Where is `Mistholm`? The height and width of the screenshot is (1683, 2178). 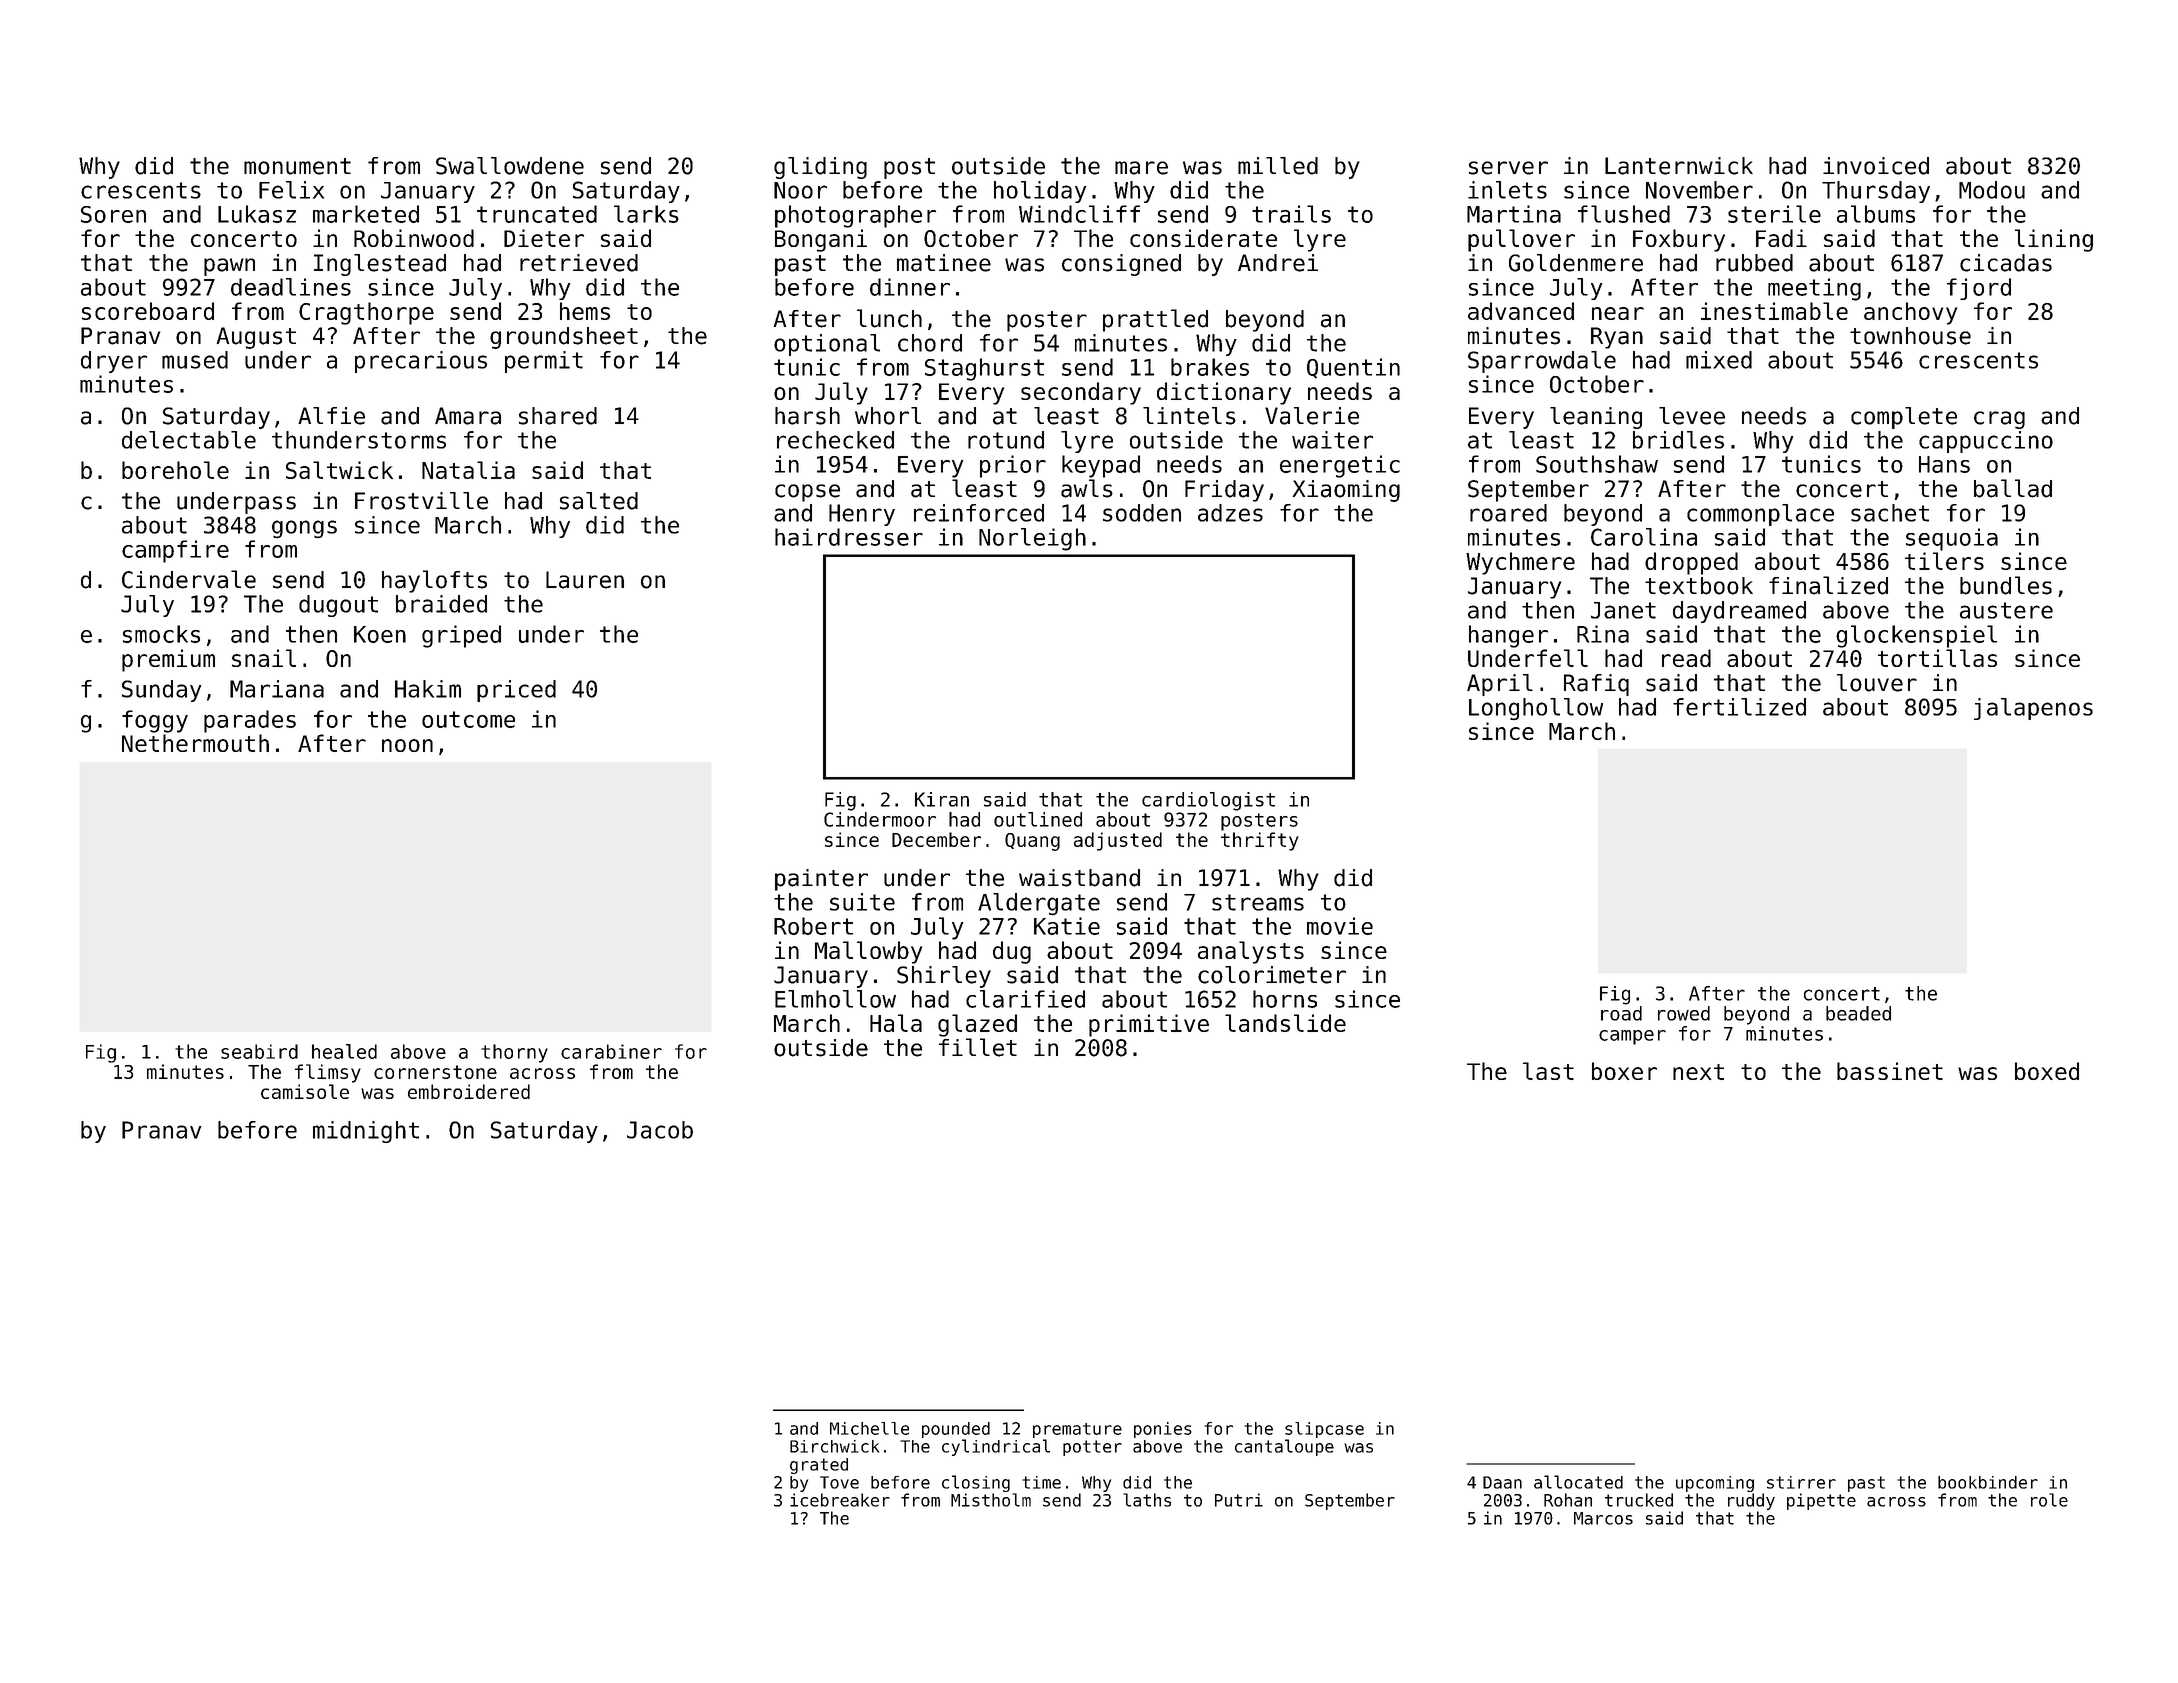
Mistholm is located at coordinates (991, 1500).
